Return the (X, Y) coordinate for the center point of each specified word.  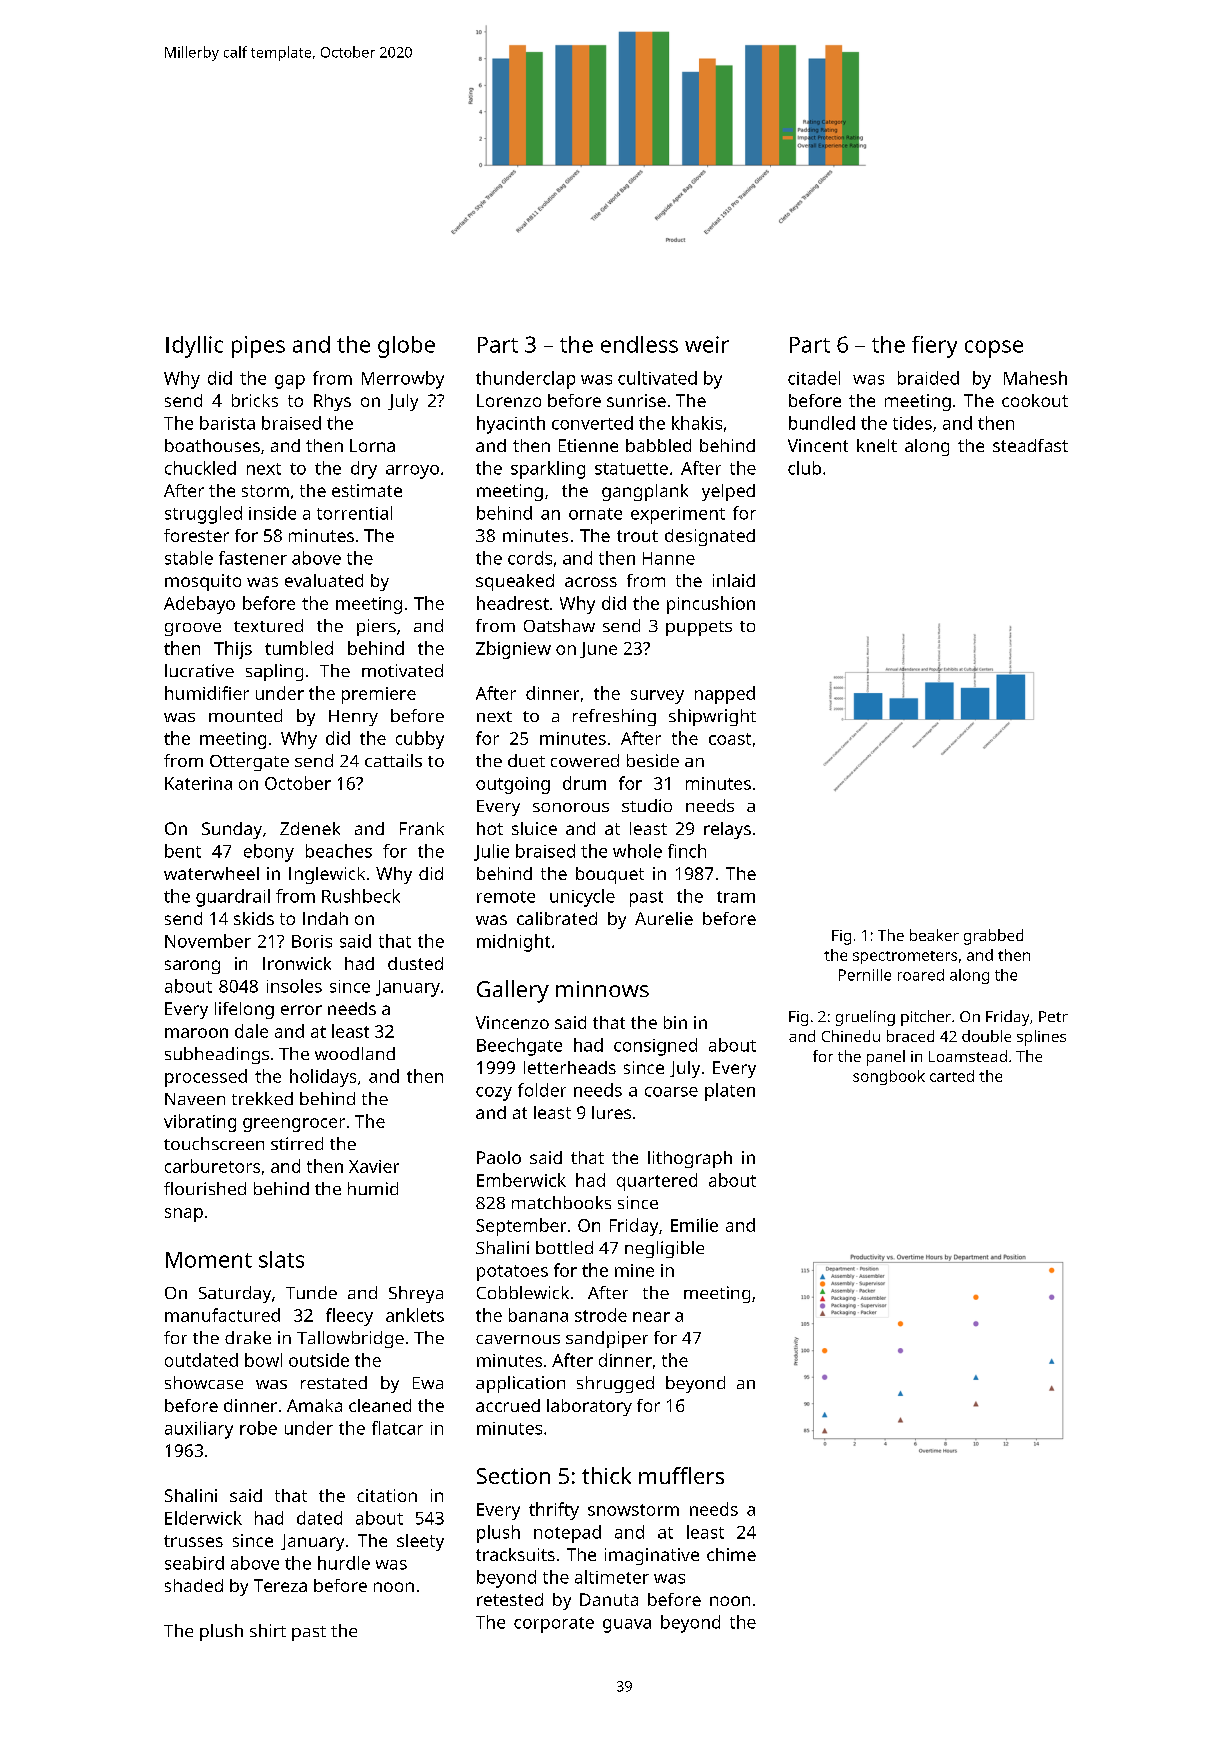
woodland (355, 1053)
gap (290, 382)
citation (387, 1495)
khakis (697, 423)
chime (731, 1554)
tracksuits (515, 1554)
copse (994, 349)
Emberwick (521, 1180)
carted (952, 1076)
